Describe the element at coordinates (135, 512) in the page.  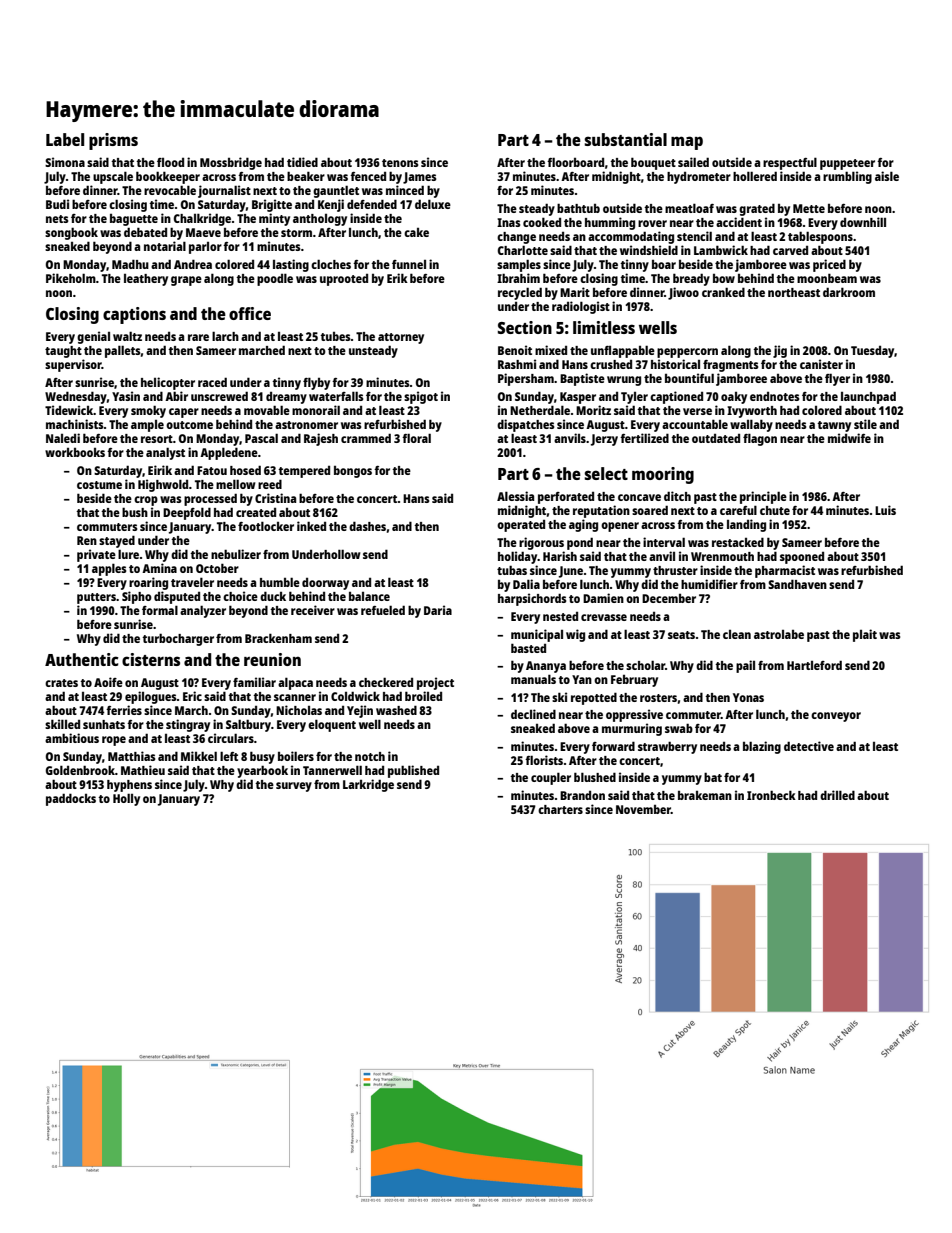
I see `bush` at that location.
